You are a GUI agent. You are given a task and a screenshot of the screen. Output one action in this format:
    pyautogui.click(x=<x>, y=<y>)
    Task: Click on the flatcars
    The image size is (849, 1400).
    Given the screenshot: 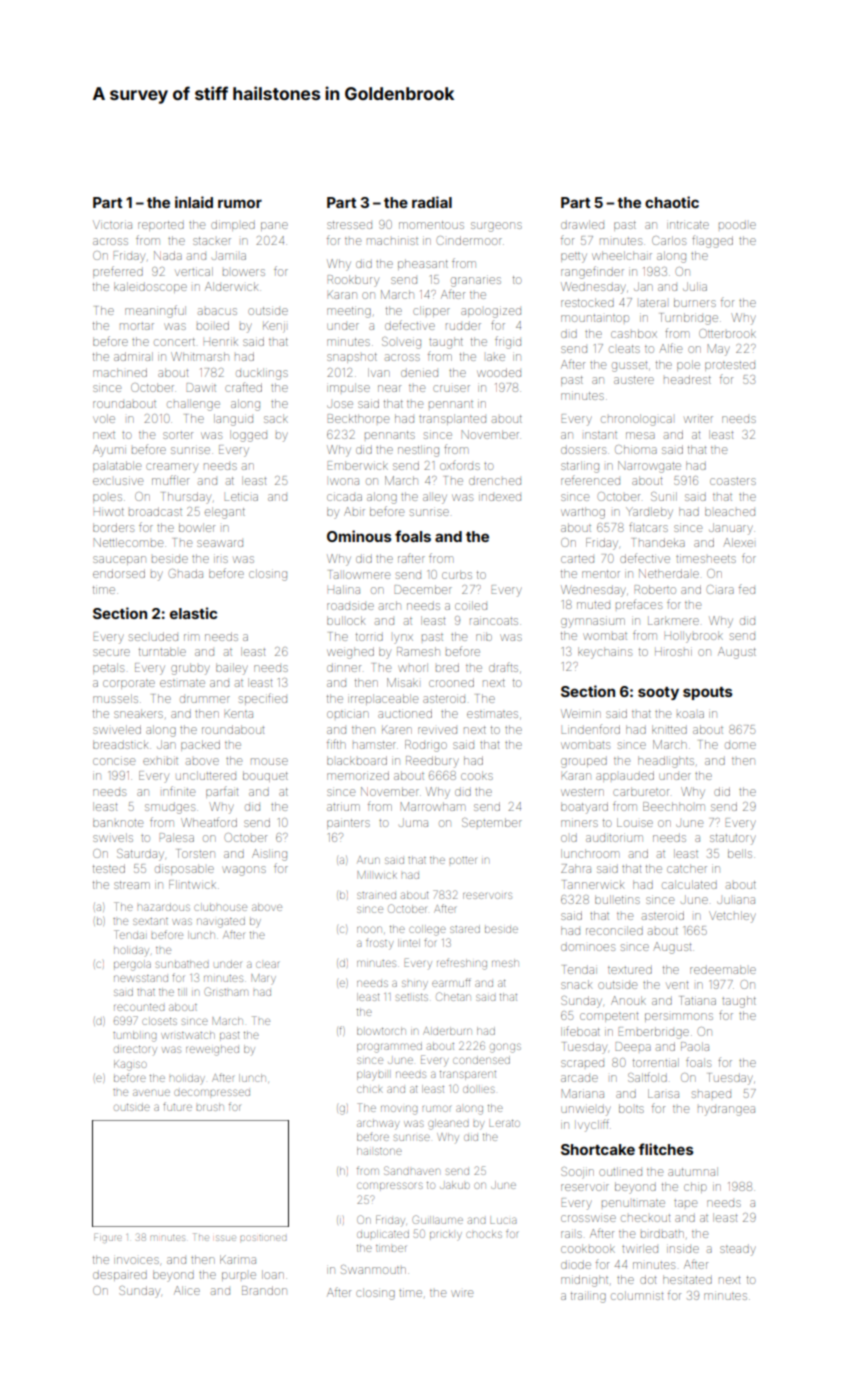 What is the action you would take?
    pyautogui.click(x=648, y=527)
